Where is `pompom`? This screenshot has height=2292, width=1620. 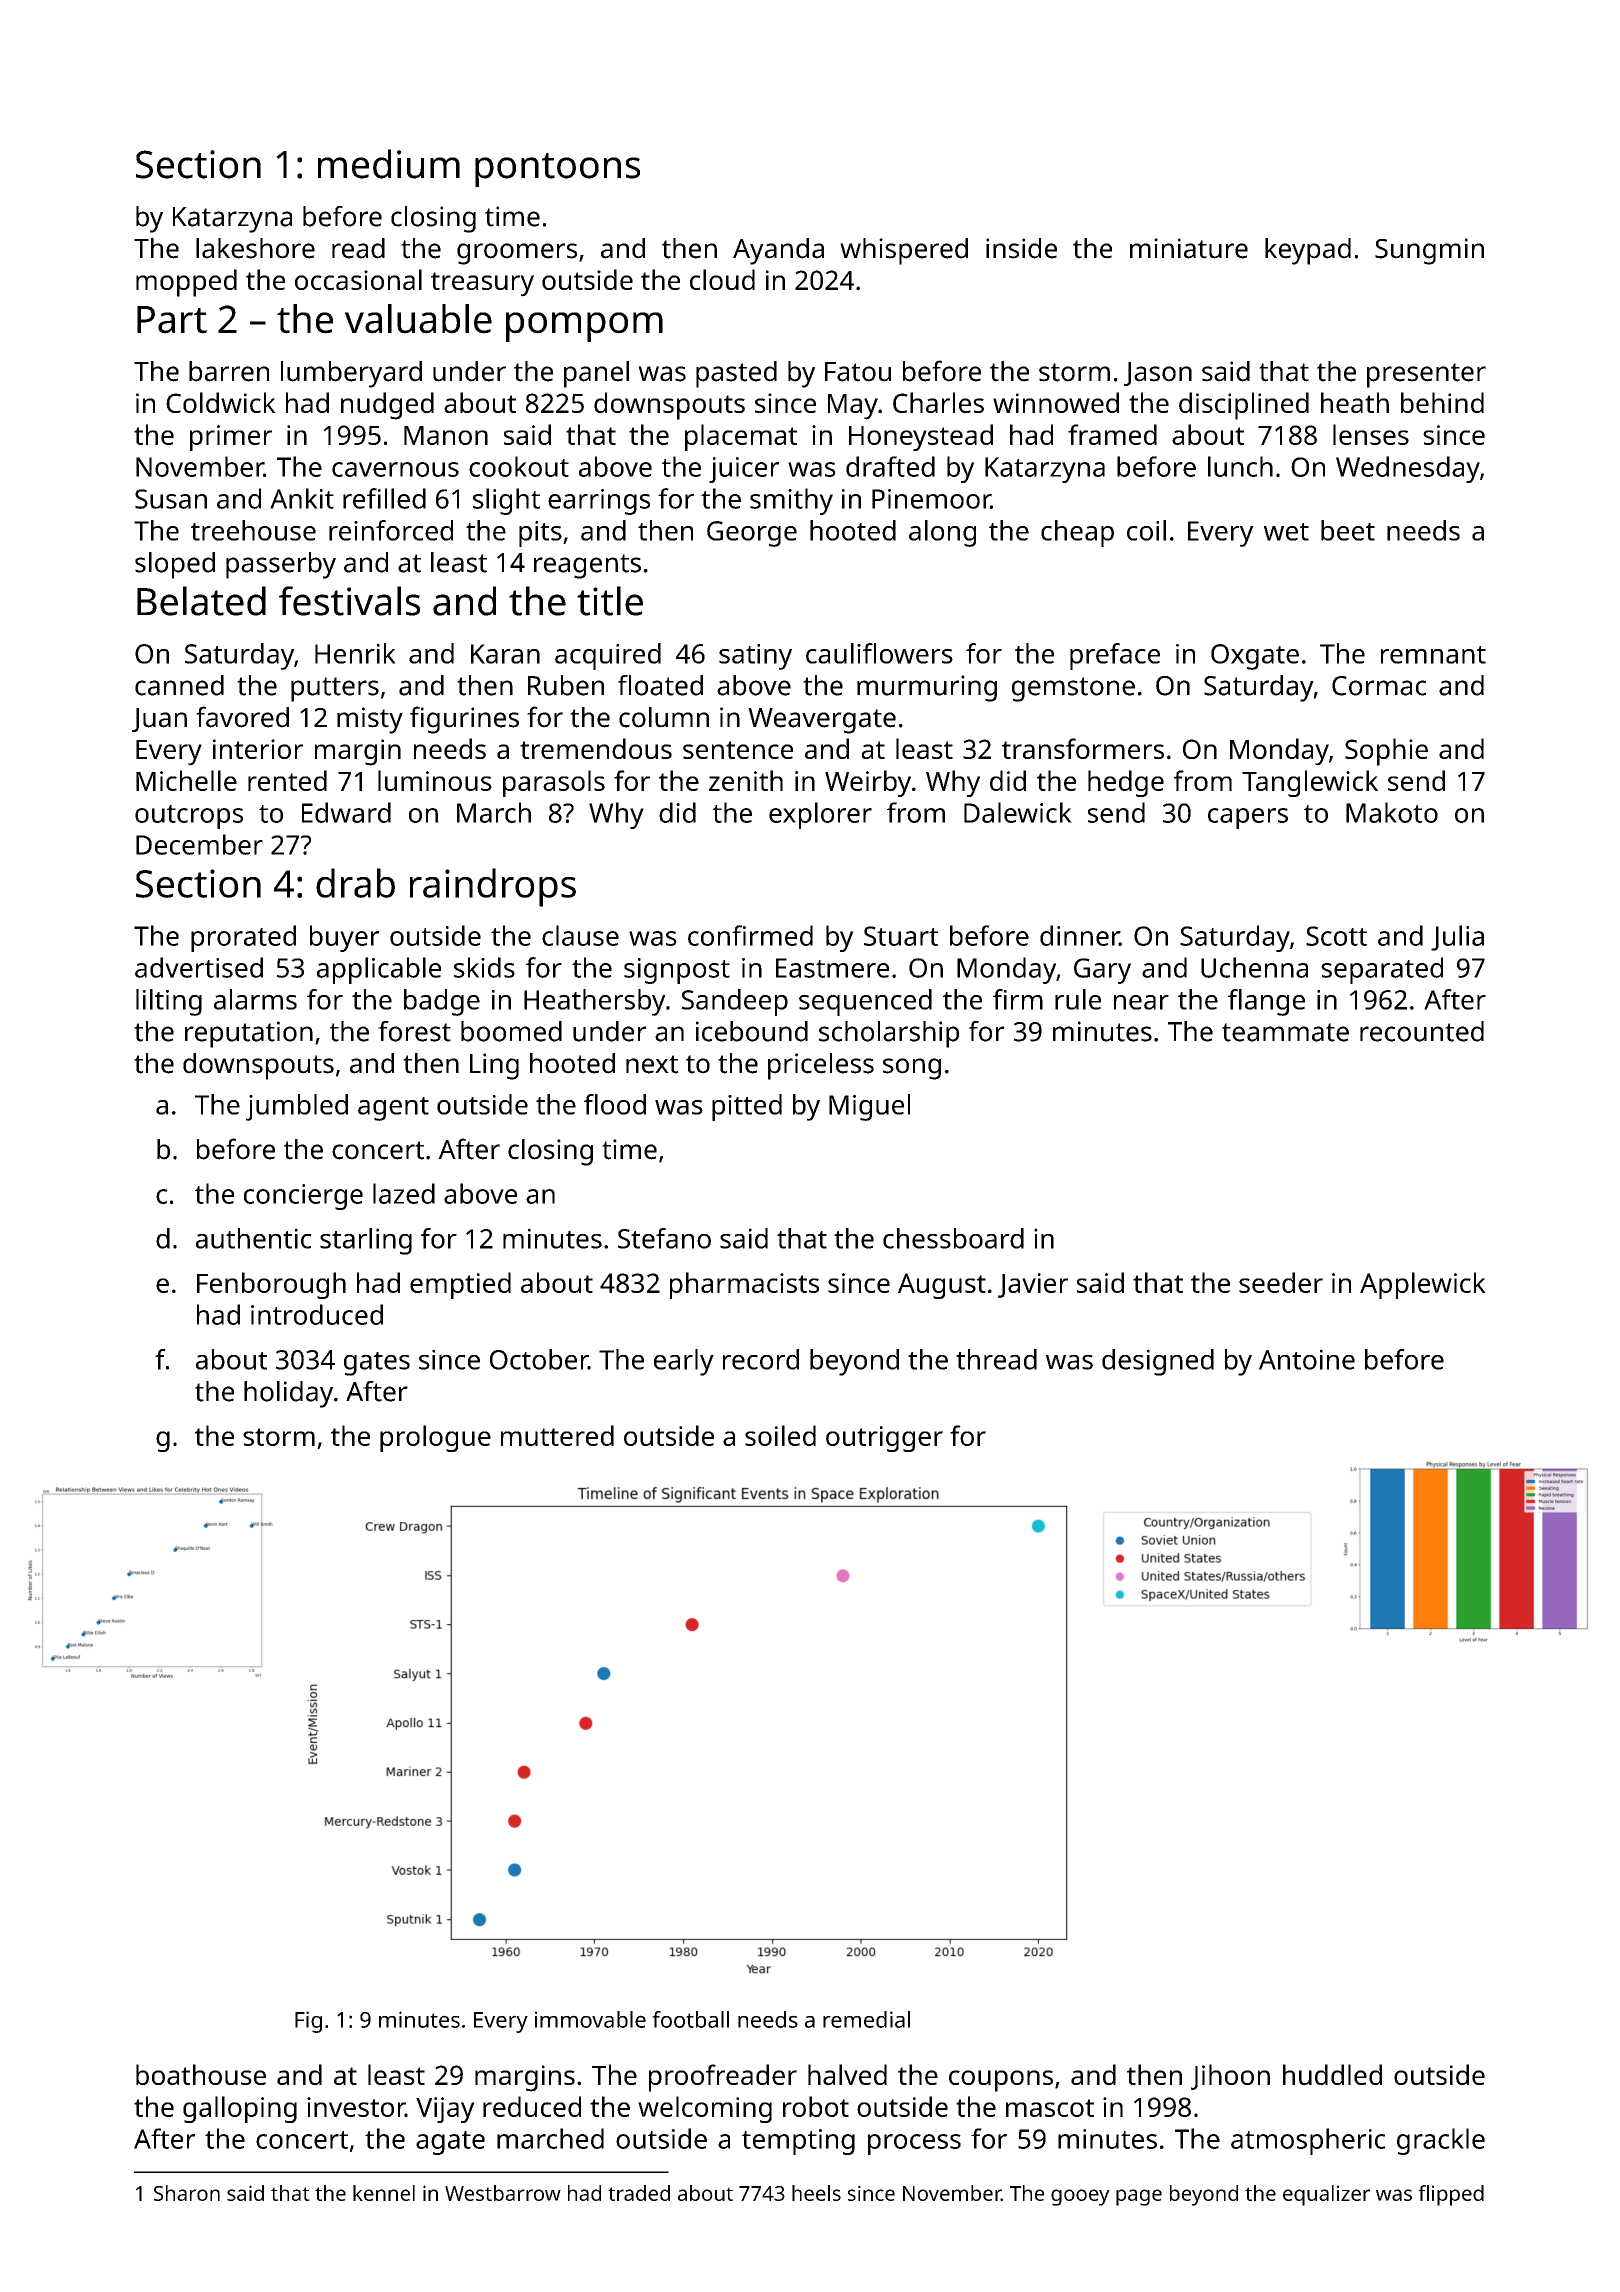 pompom is located at coordinates (584, 327).
